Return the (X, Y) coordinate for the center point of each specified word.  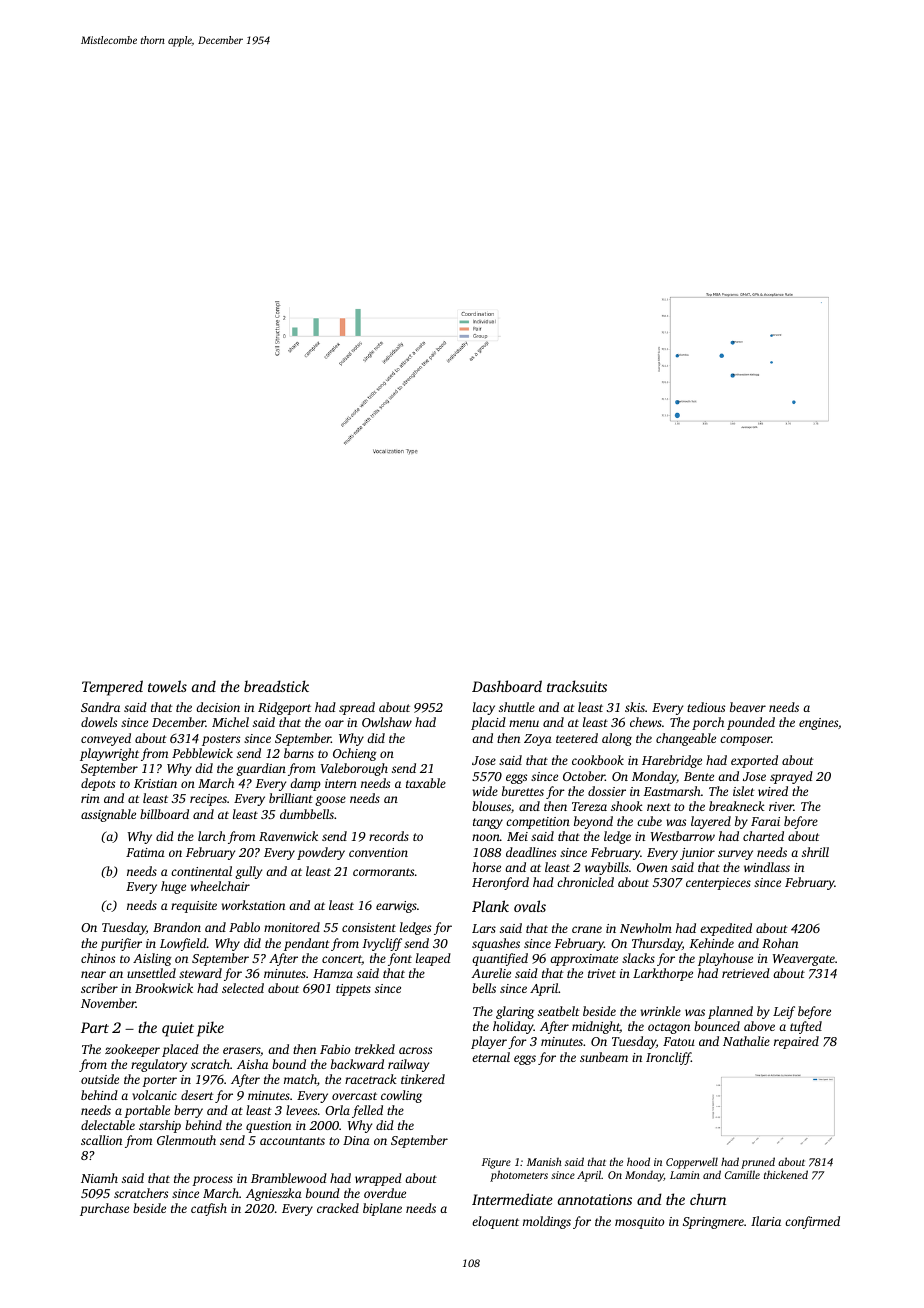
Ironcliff (668, 1058)
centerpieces (718, 884)
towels (167, 686)
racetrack (371, 1079)
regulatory (159, 1065)
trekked (375, 1049)
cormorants (383, 872)
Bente (699, 776)
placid (488, 723)
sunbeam (604, 1057)
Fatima (145, 852)
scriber (99, 988)
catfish (209, 1209)
